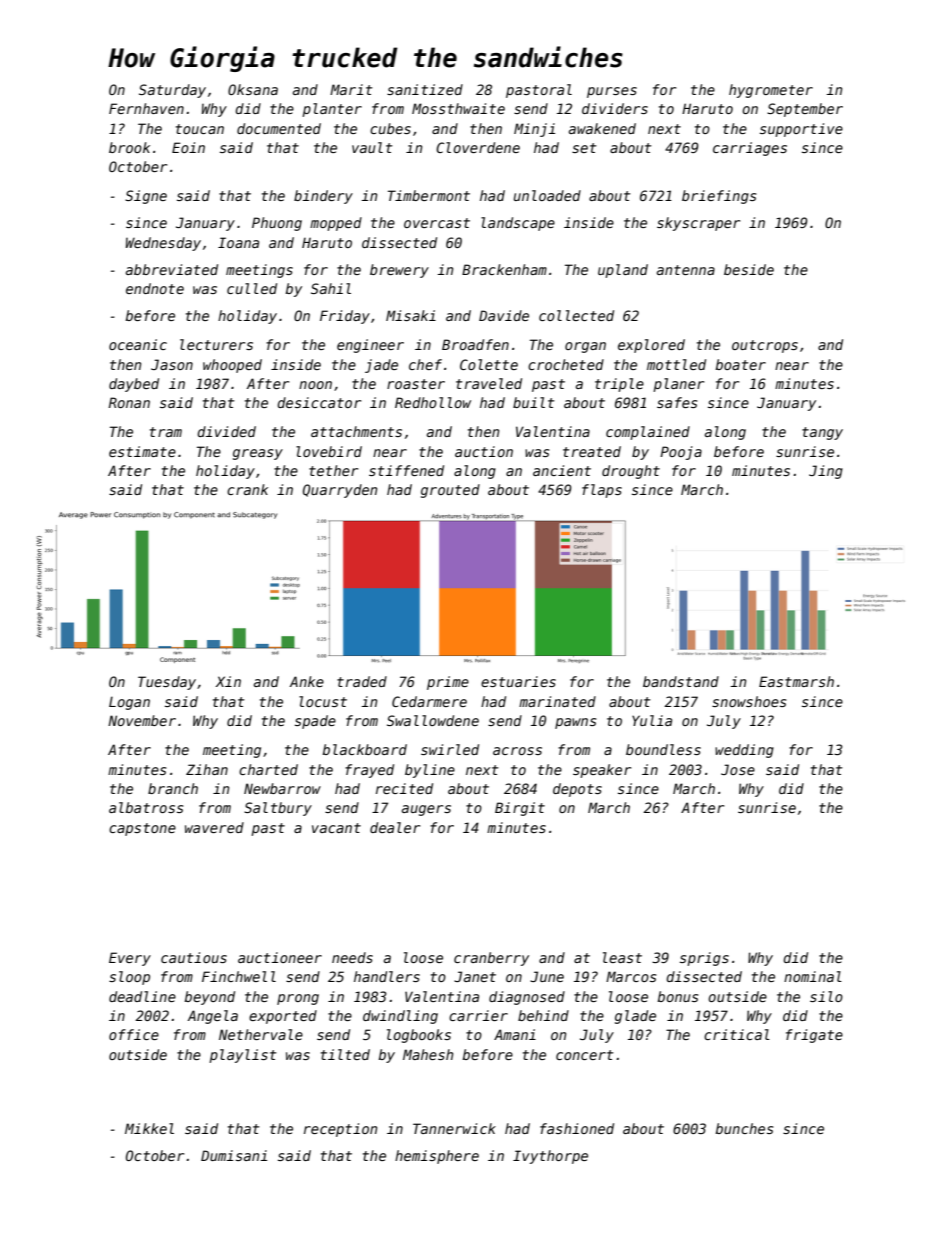 Image resolution: width=952 pixels, height=1233 pixels. Describe the element at coordinates (826, 472) in the screenshot. I see `Jing` at that location.
